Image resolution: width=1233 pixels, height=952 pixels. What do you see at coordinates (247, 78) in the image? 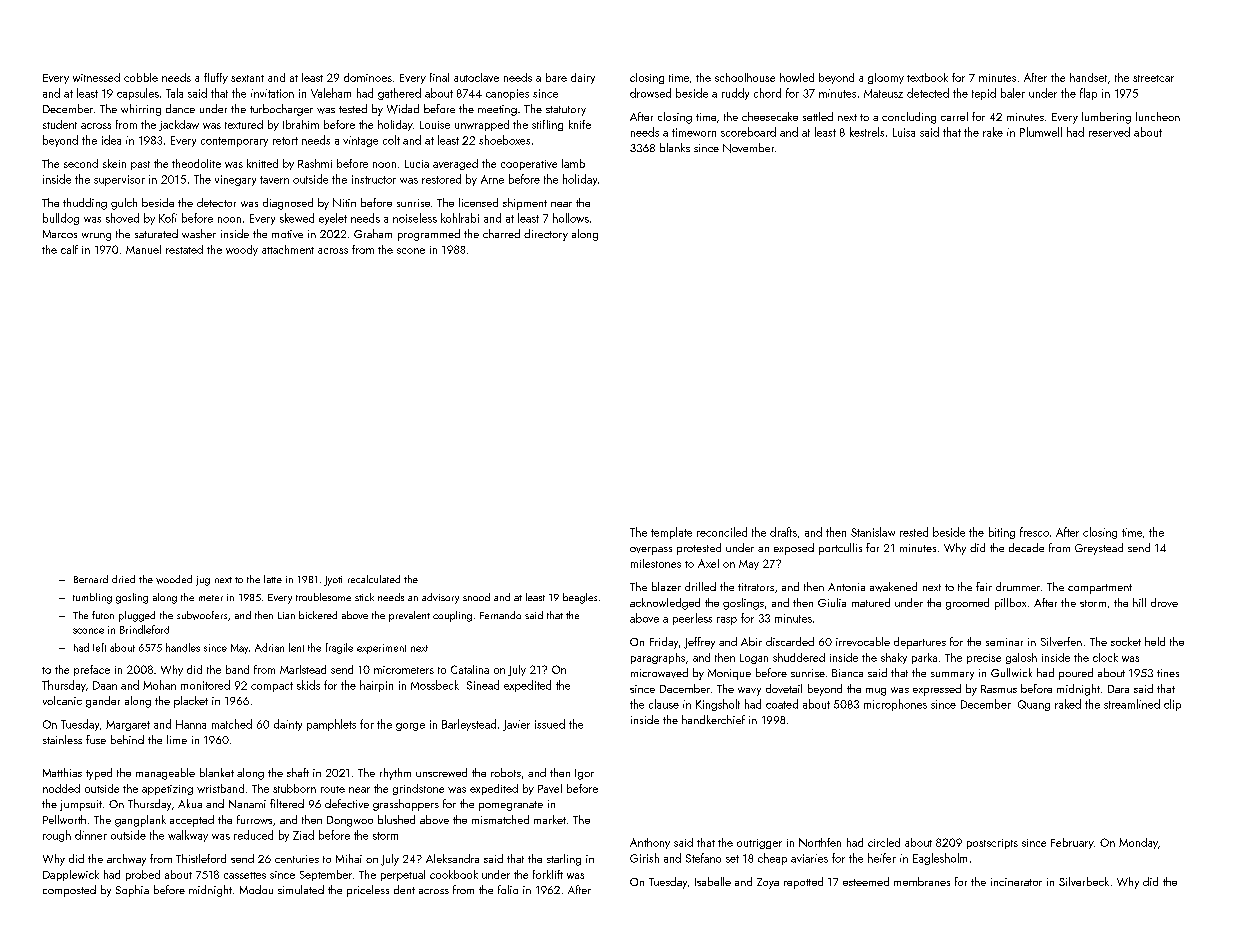
I see `sextant` at bounding box center [247, 78].
